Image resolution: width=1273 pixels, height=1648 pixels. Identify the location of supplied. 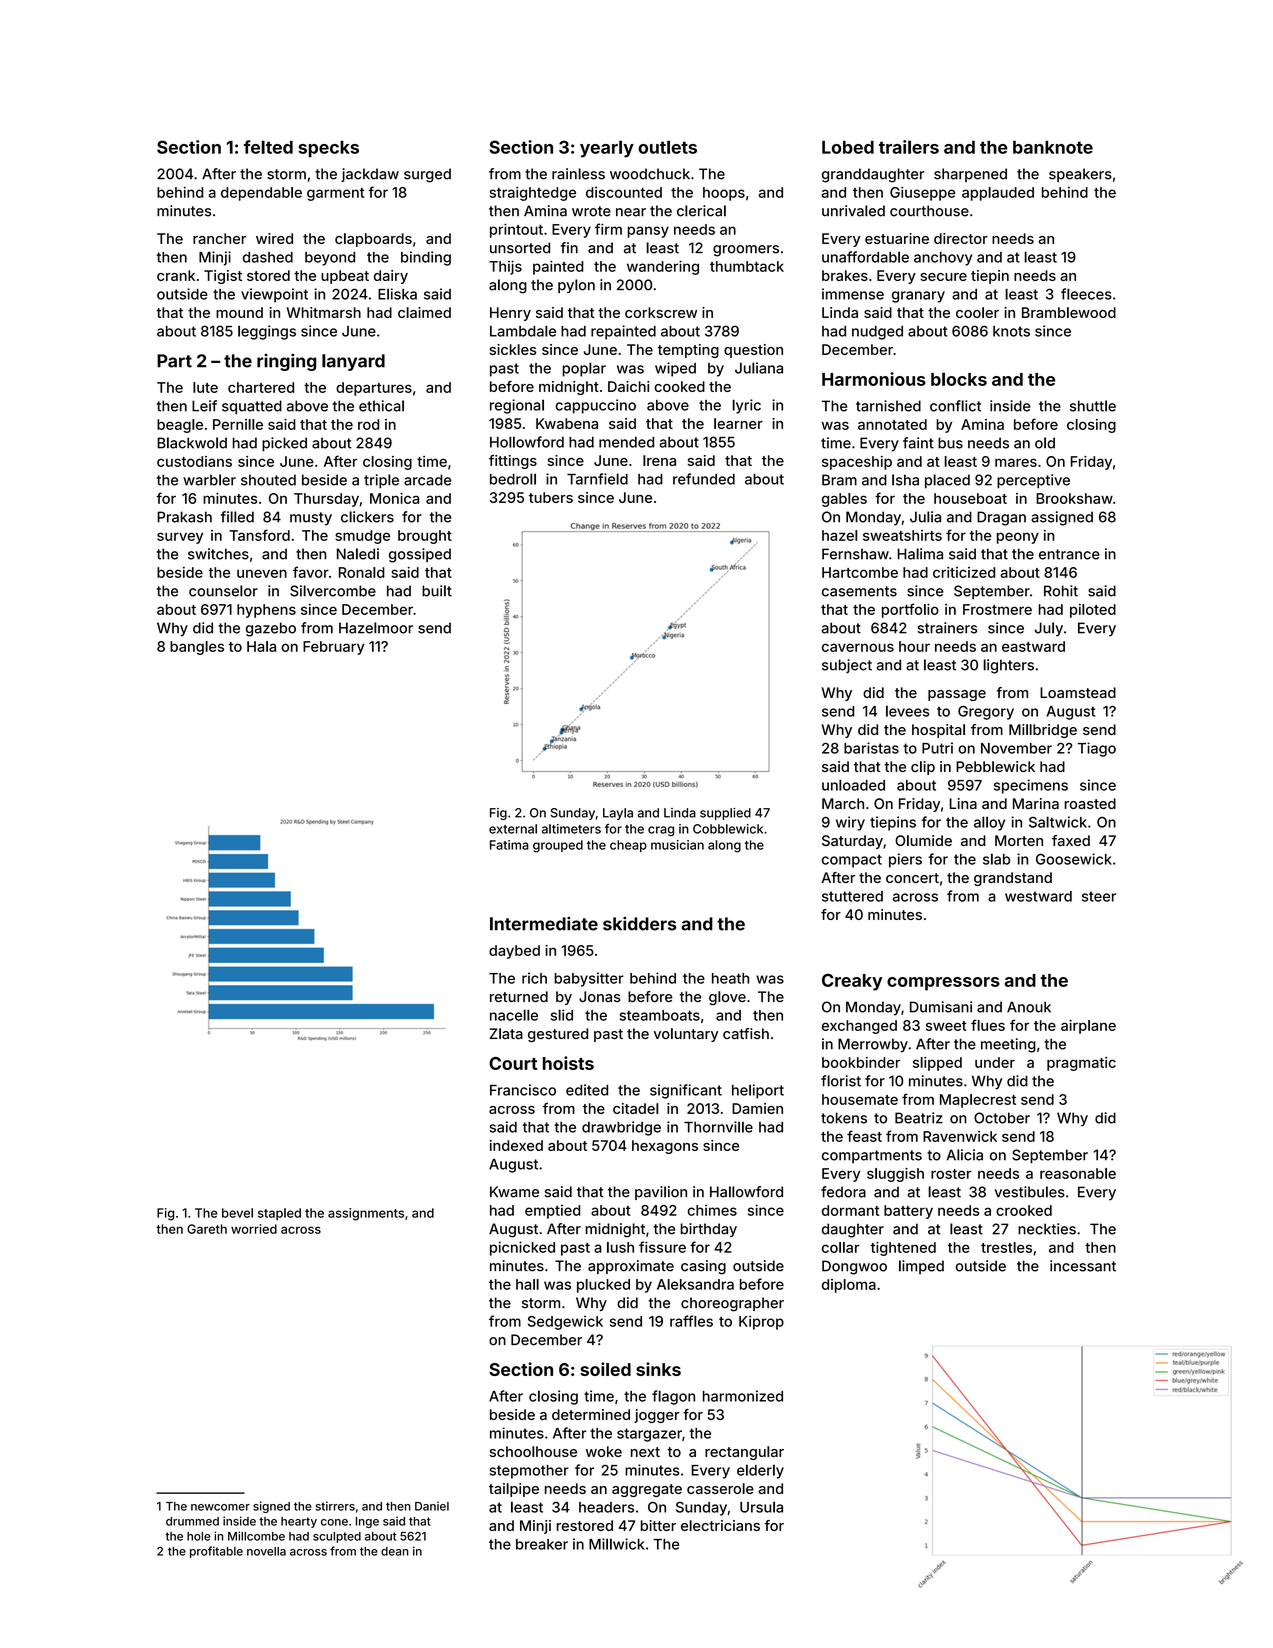
(725, 814).
